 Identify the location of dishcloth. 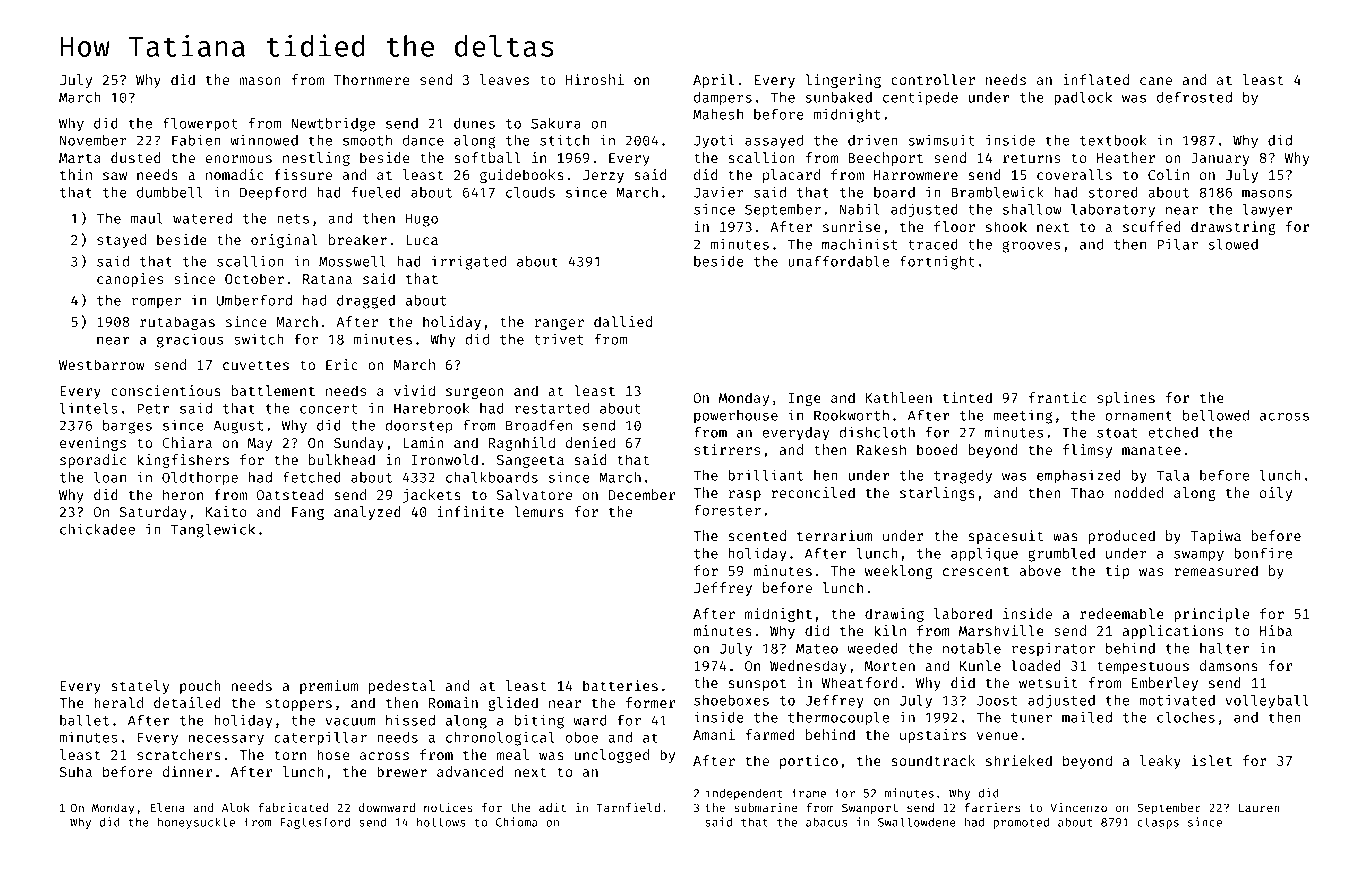
(877, 432).
